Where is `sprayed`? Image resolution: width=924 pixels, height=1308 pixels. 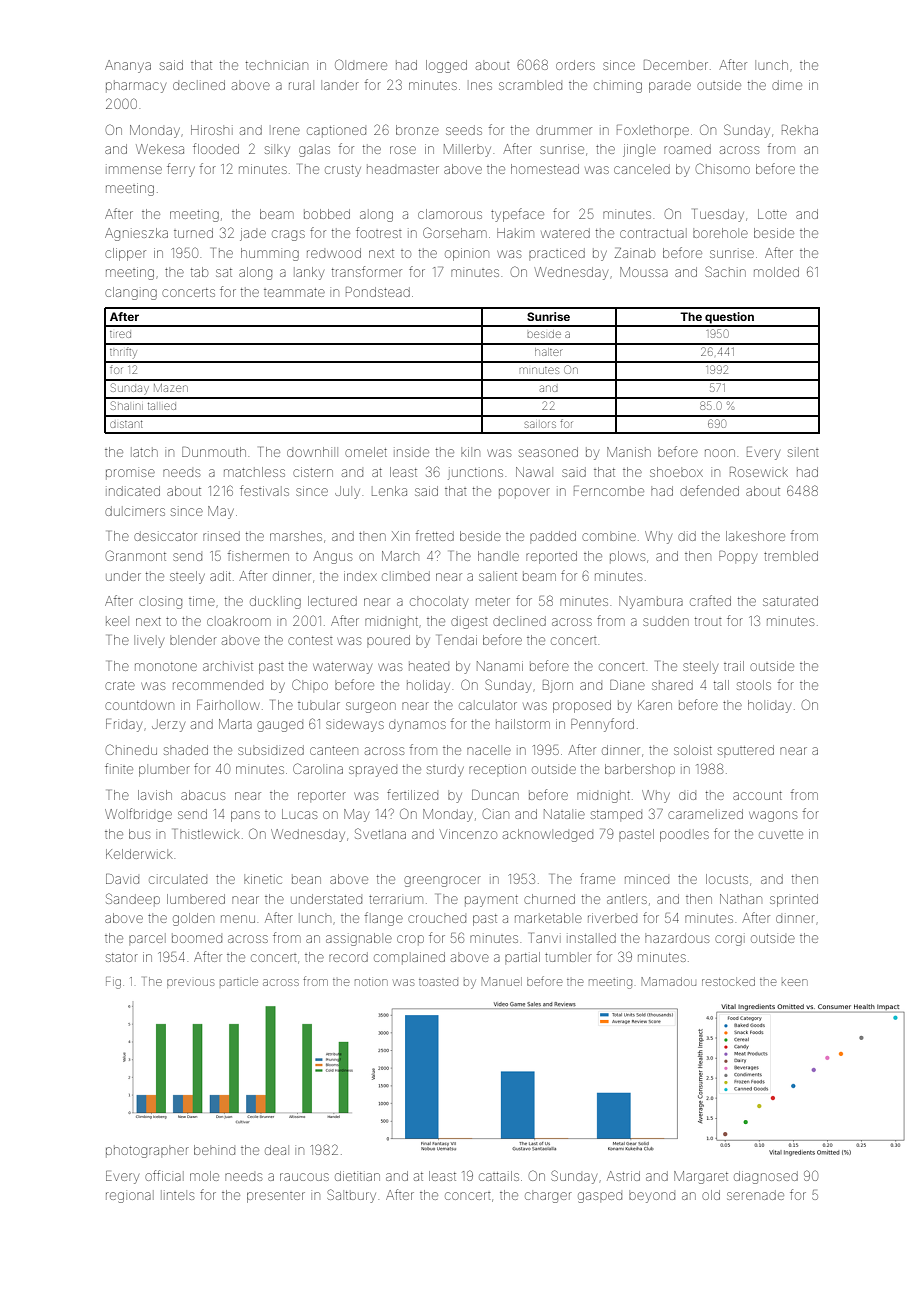 sprayed is located at coordinates (373, 771).
